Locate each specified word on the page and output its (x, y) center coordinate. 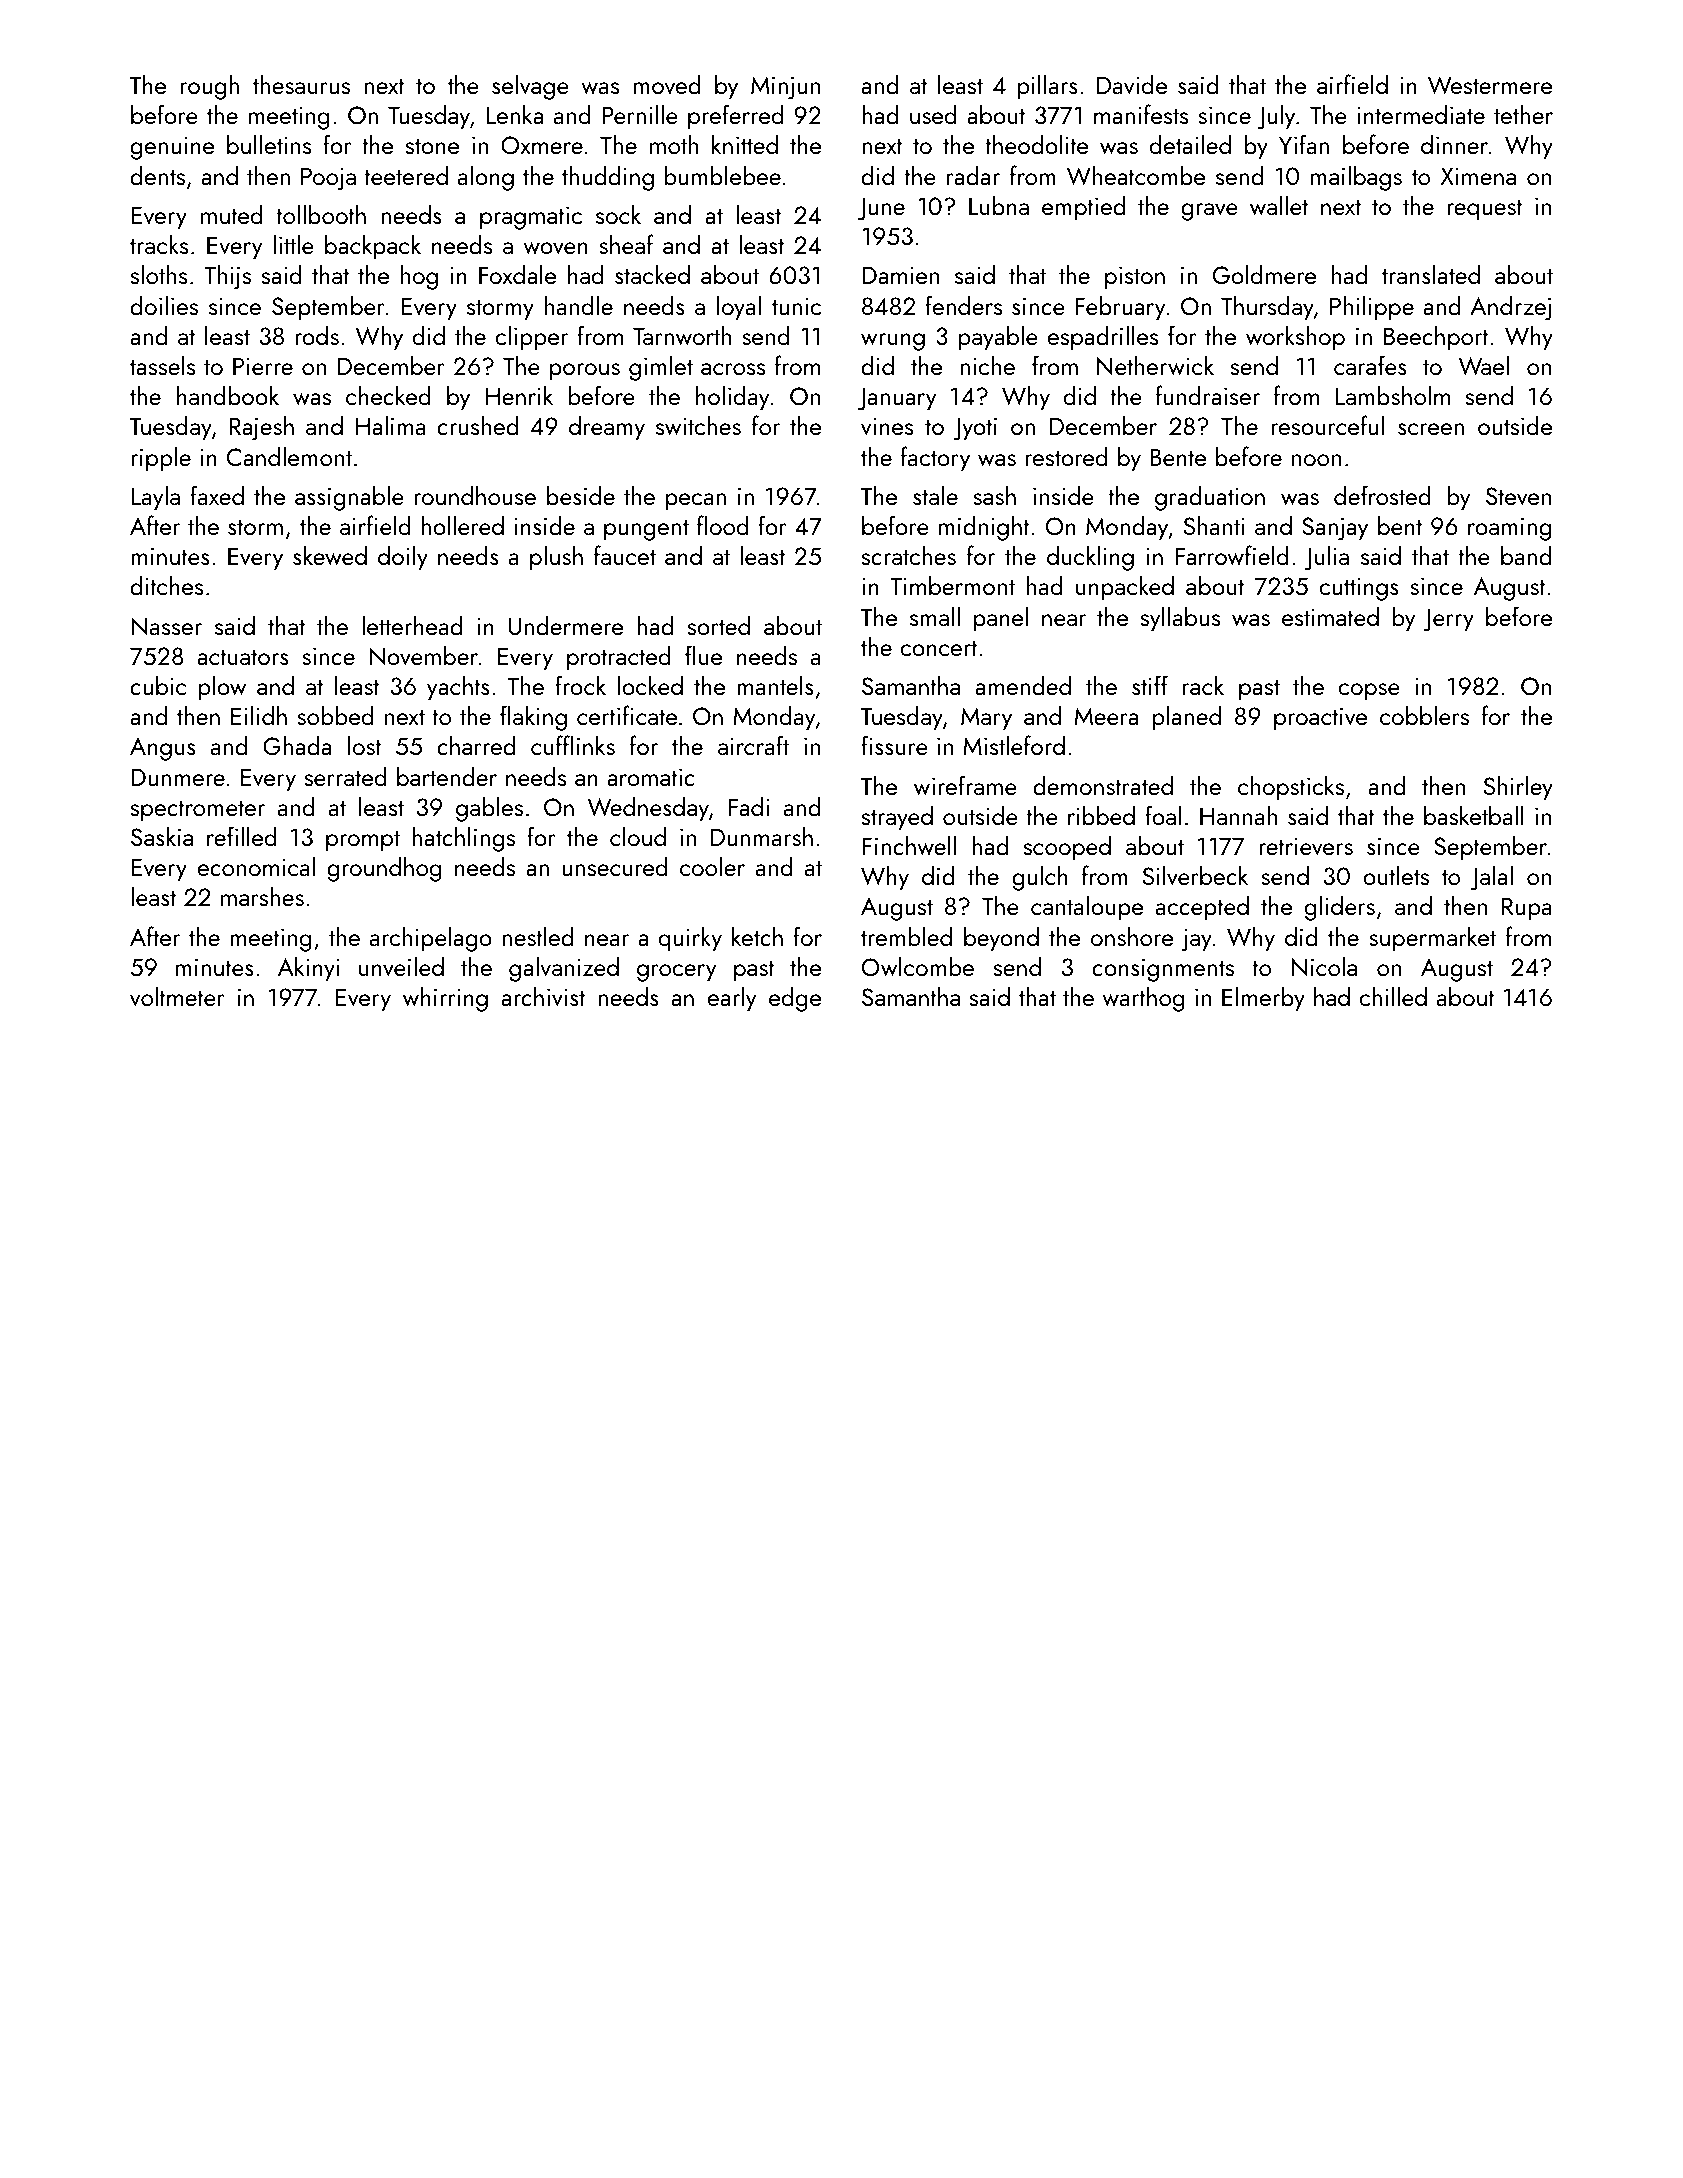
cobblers (1424, 715)
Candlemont (289, 456)
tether (1523, 114)
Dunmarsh (762, 836)
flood (723, 525)
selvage (530, 87)
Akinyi (309, 969)
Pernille (640, 114)
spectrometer (198, 811)
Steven (1518, 496)
